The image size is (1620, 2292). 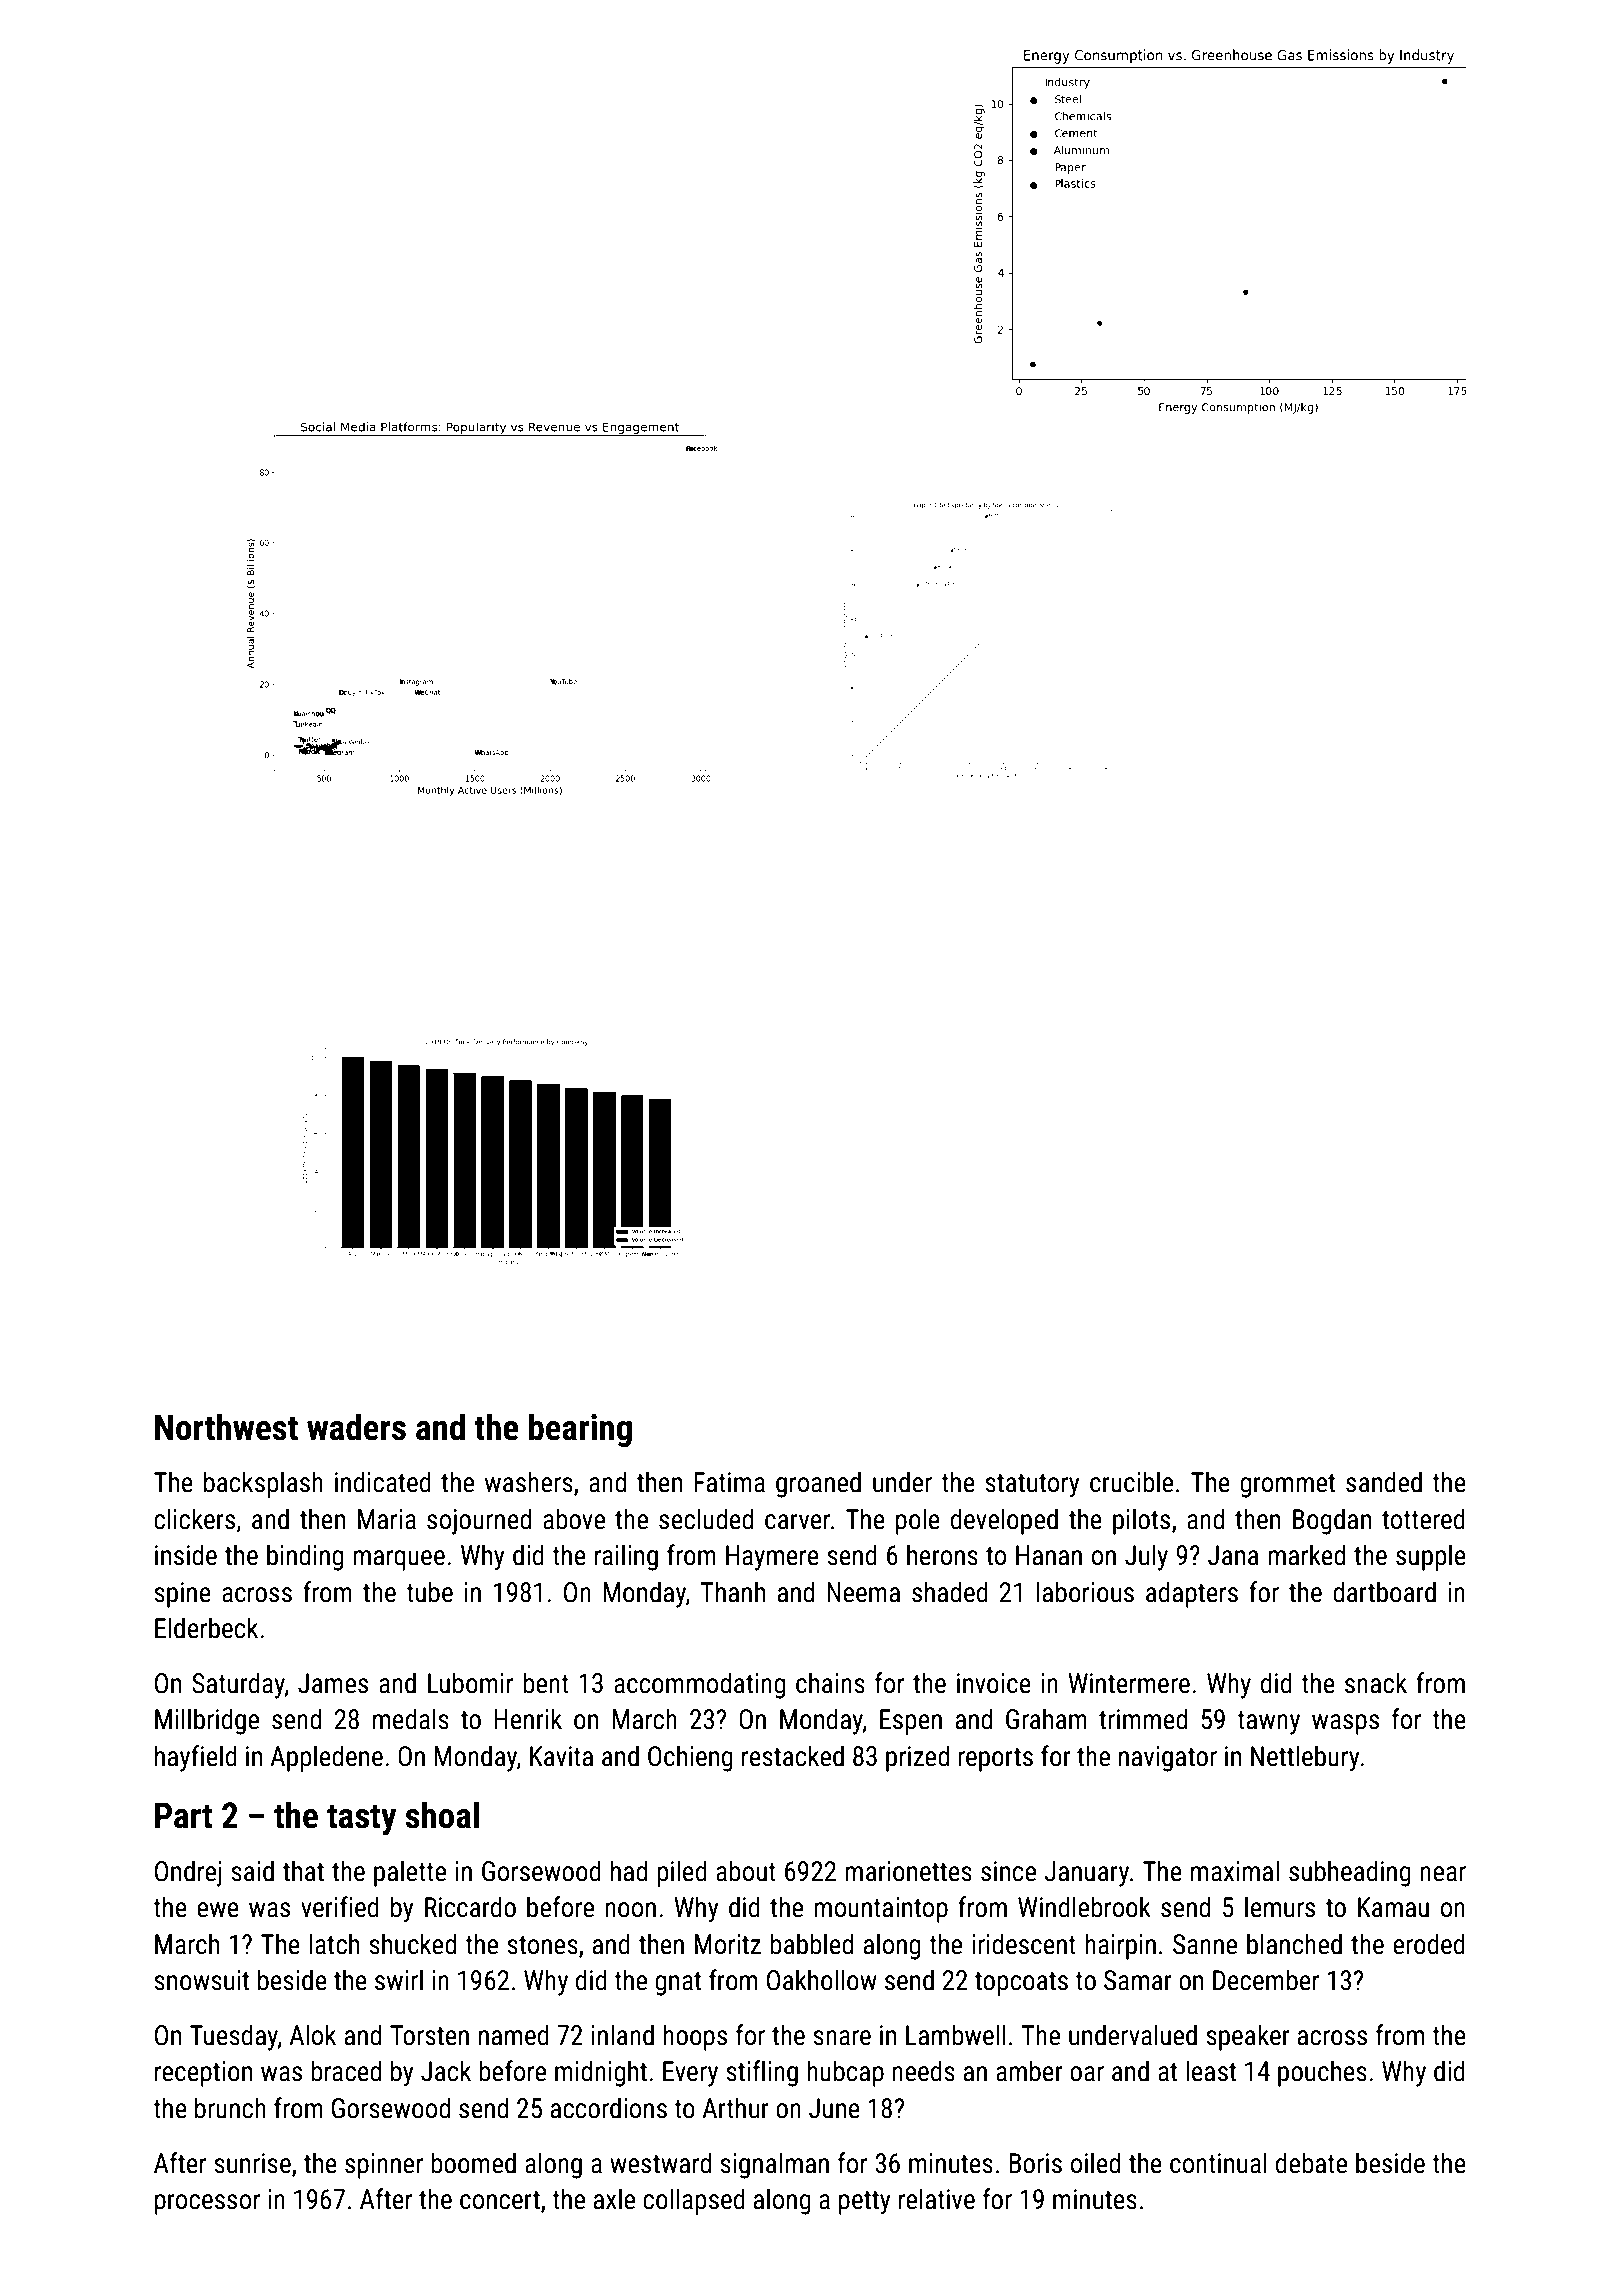 What do you see at coordinates (1376, 1683) in the screenshot?
I see `snack` at bounding box center [1376, 1683].
